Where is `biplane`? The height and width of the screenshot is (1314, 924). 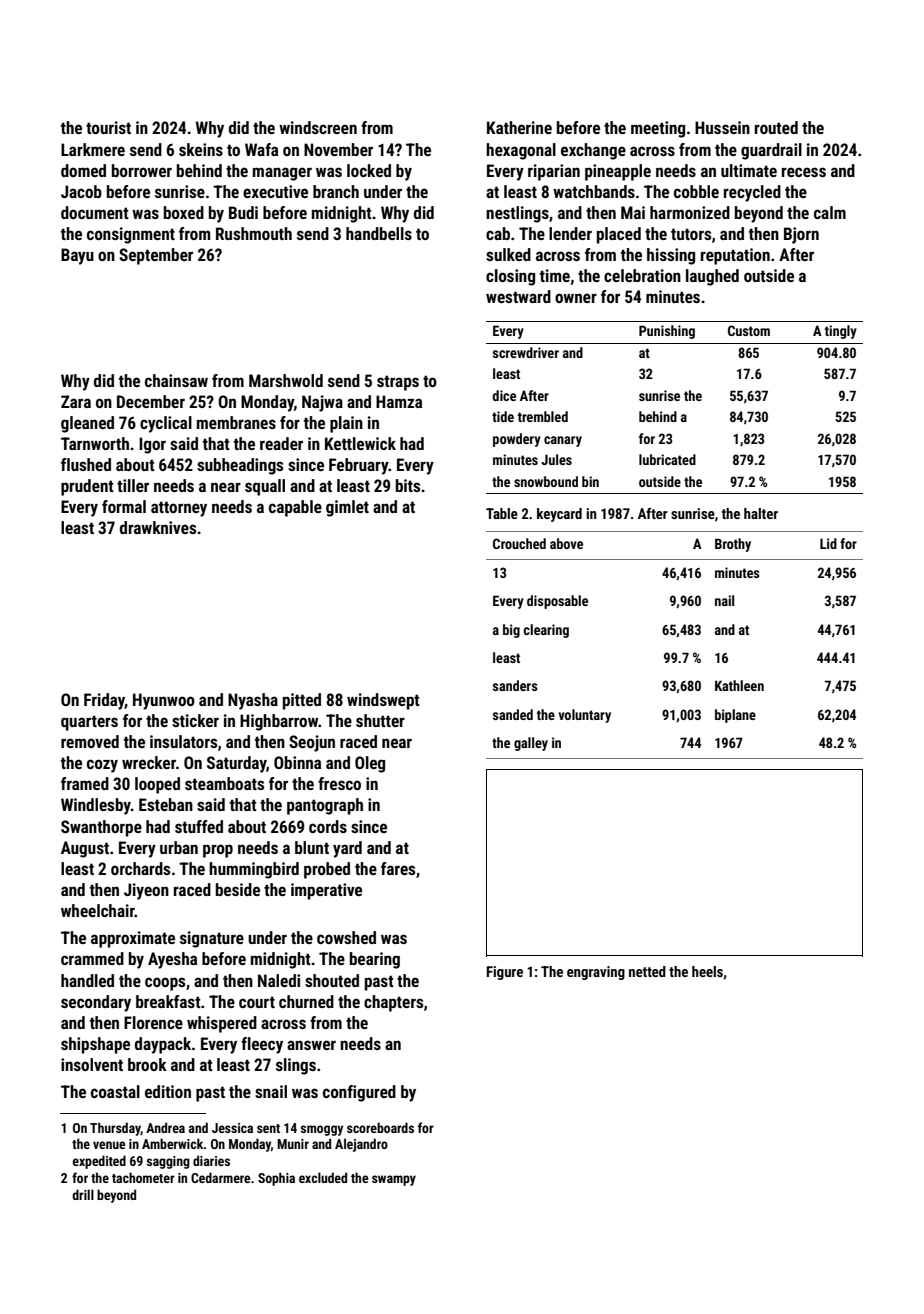 biplane is located at coordinates (735, 716).
